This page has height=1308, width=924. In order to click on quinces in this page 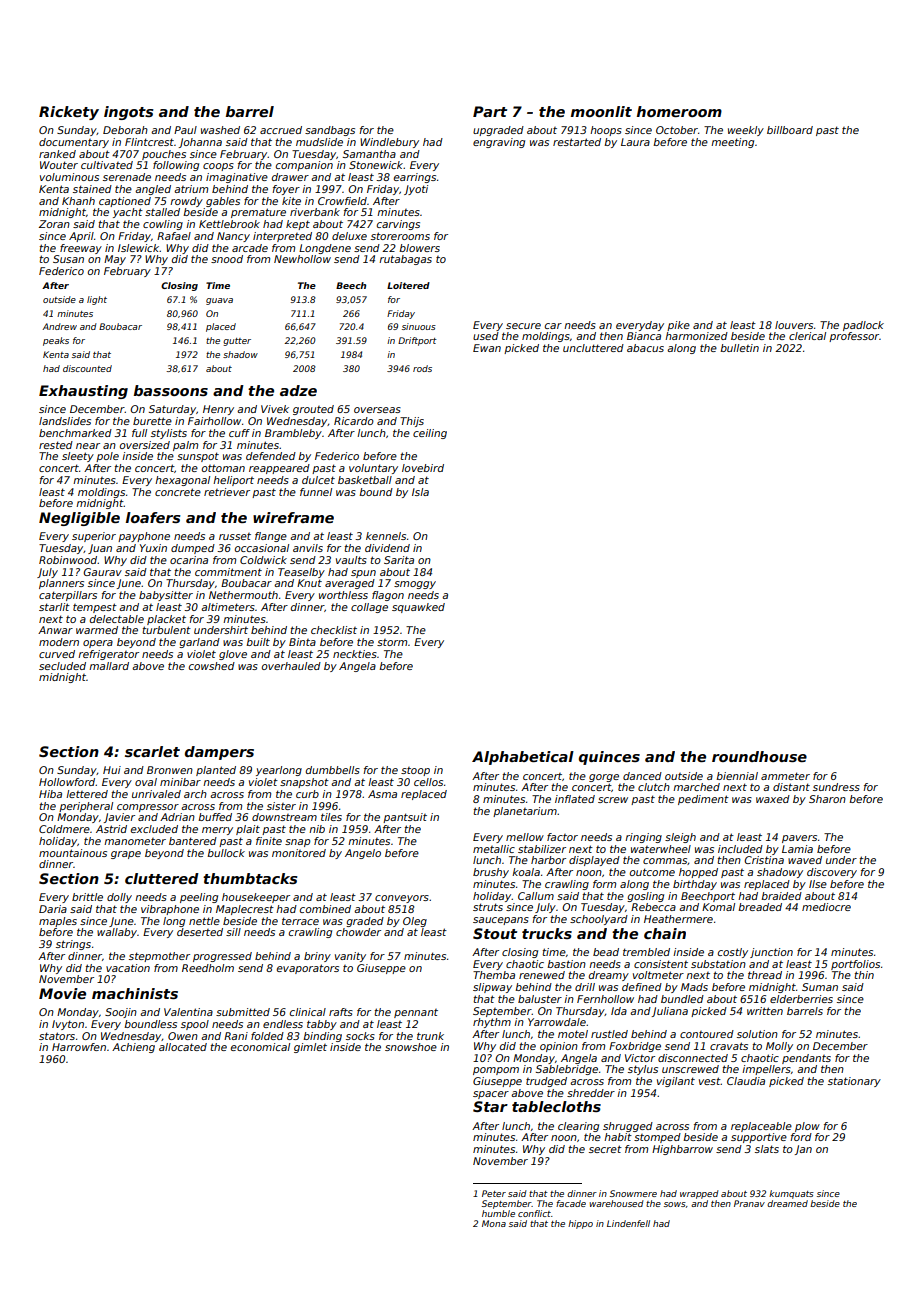, I will do `click(609, 758)`.
